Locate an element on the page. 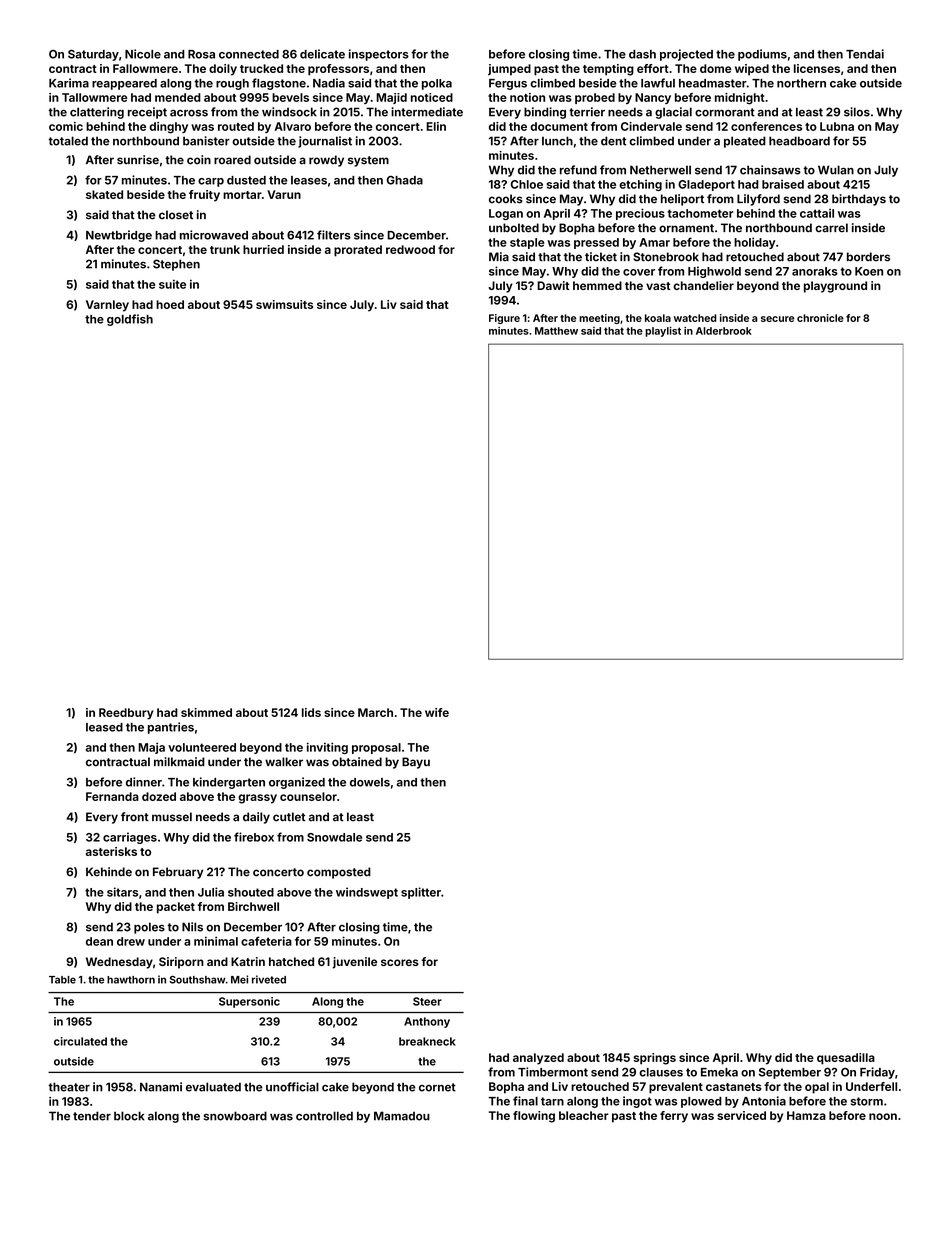 The height and width of the image is (1233, 952). springs is located at coordinates (654, 1059).
